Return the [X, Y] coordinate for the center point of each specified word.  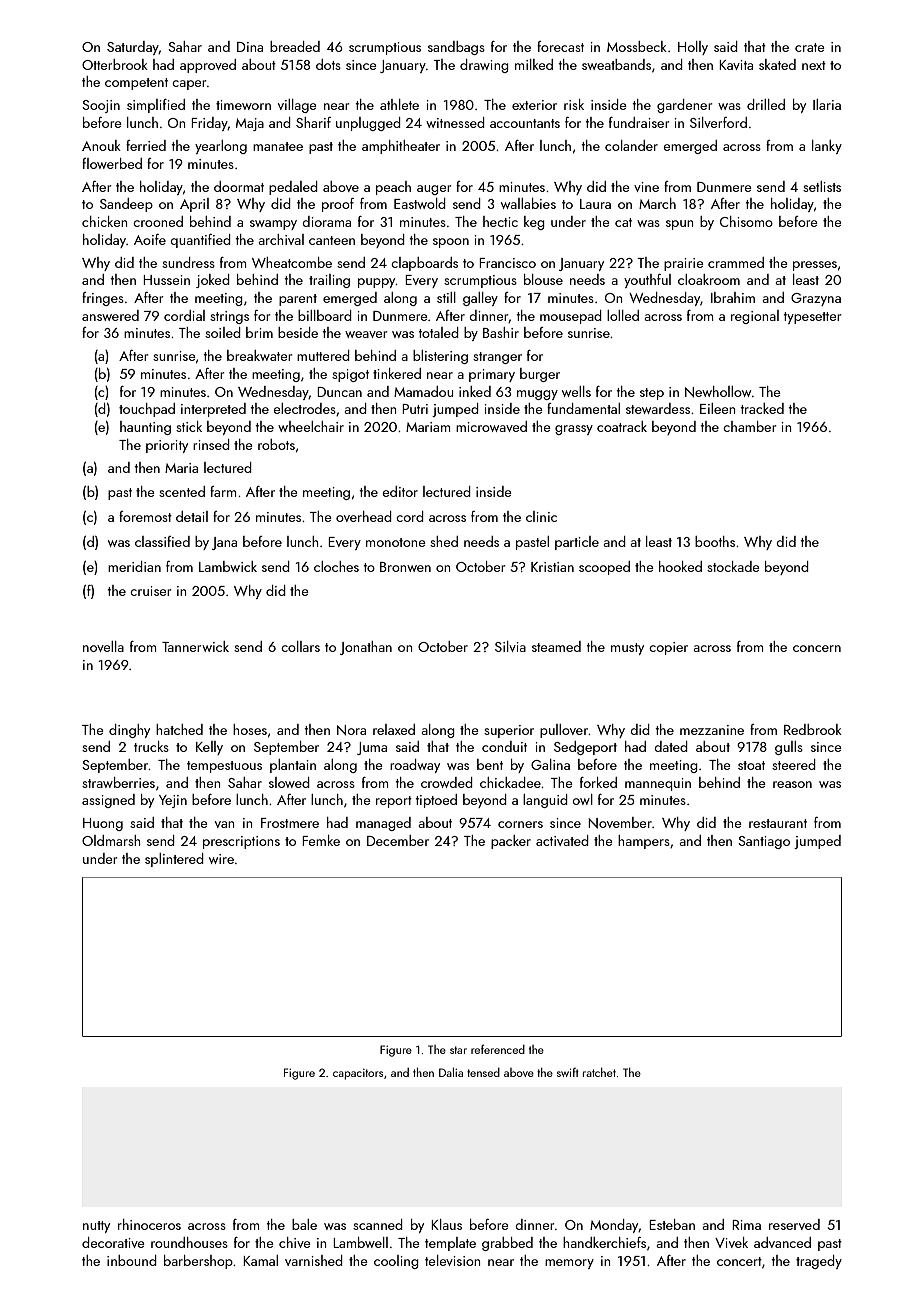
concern [817, 648]
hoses [250, 729]
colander [631, 145]
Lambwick [228, 566]
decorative [113, 1242]
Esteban [672, 1224]
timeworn [243, 105]
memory [569, 1264]
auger [434, 190]
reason [792, 784]
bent [490, 764]
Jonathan [366, 648]
